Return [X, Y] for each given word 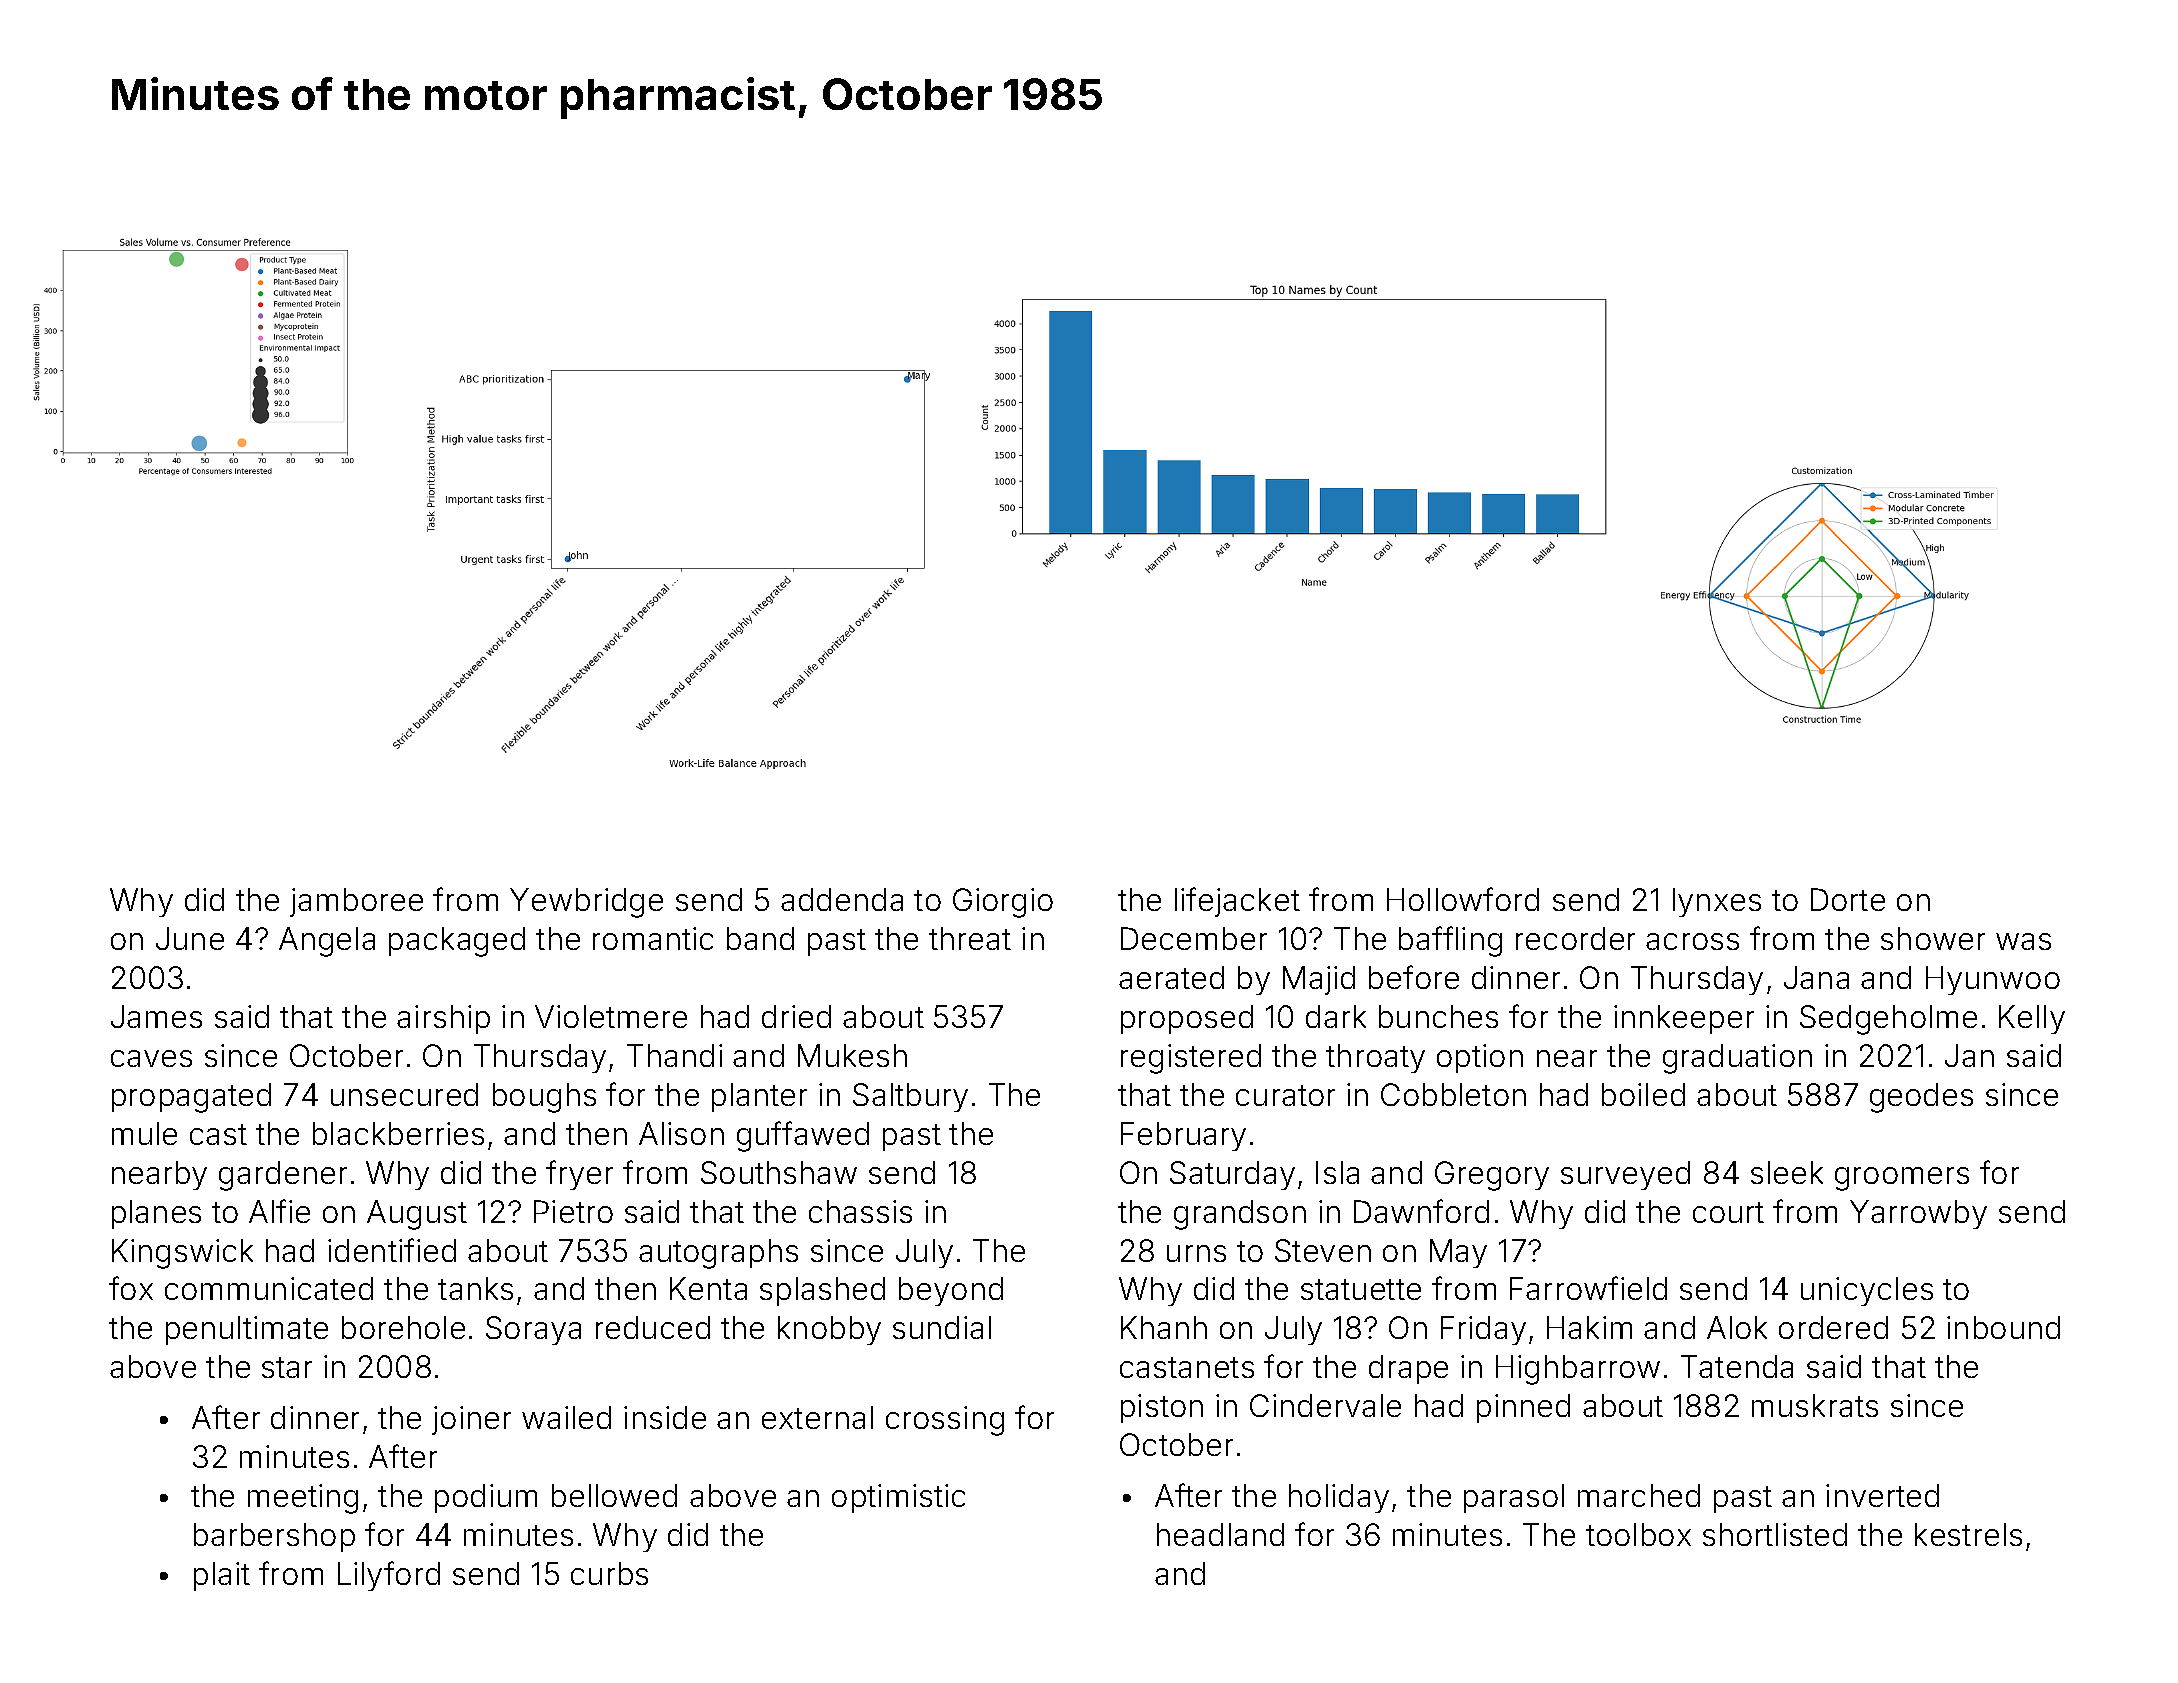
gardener [283, 1176]
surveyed [1625, 1175]
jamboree [356, 902]
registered [1191, 1059]
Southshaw [779, 1172]
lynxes [1717, 902]
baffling [1450, 941]
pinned [1523, 1408]
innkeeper [1684, 1019]
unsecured [404, 1094]
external [817, 1417]
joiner [471, 1420]
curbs [609, 1573]
